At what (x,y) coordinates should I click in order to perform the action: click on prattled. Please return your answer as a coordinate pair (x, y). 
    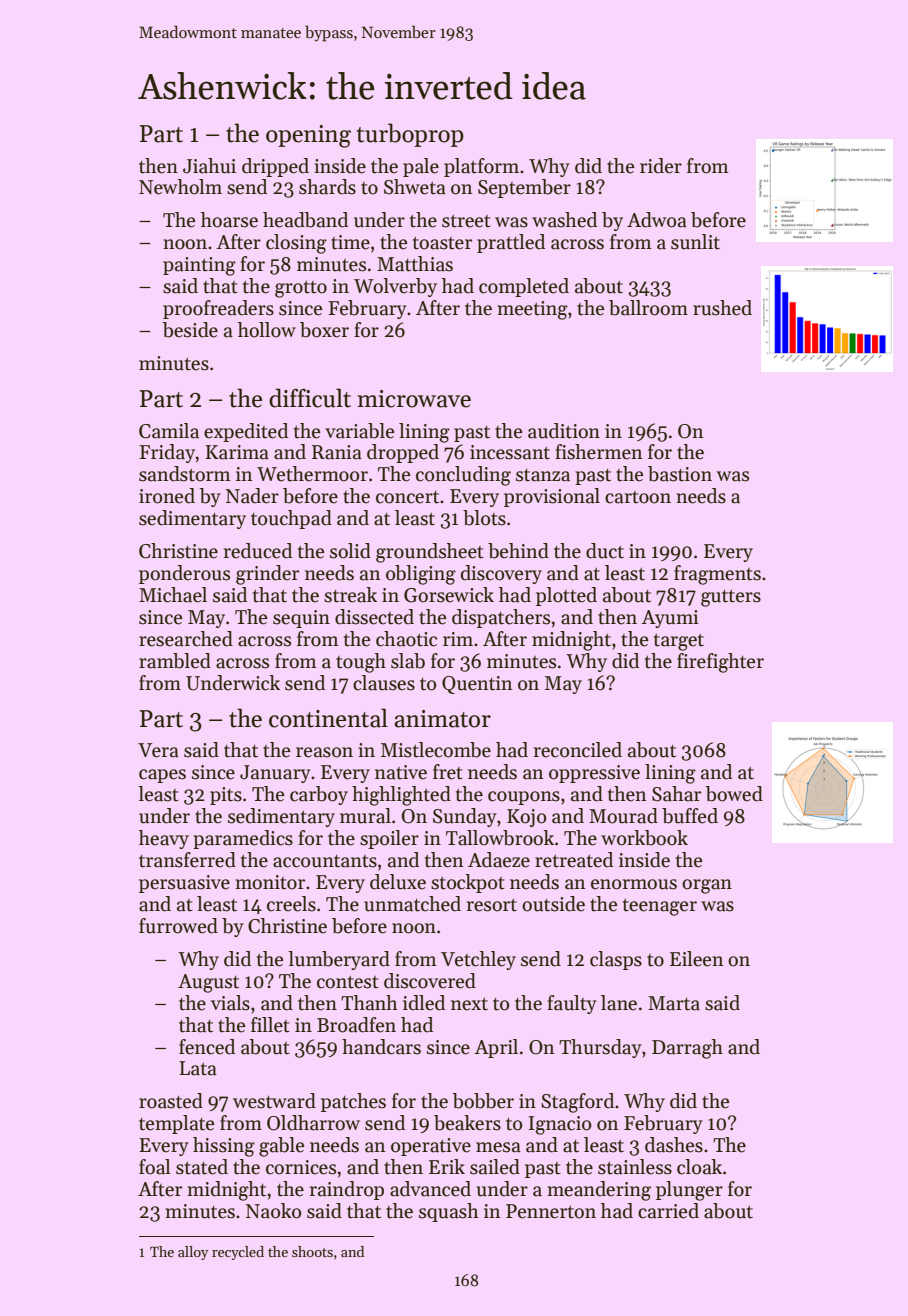
    Looking at the image, I should click on (511, 243).
